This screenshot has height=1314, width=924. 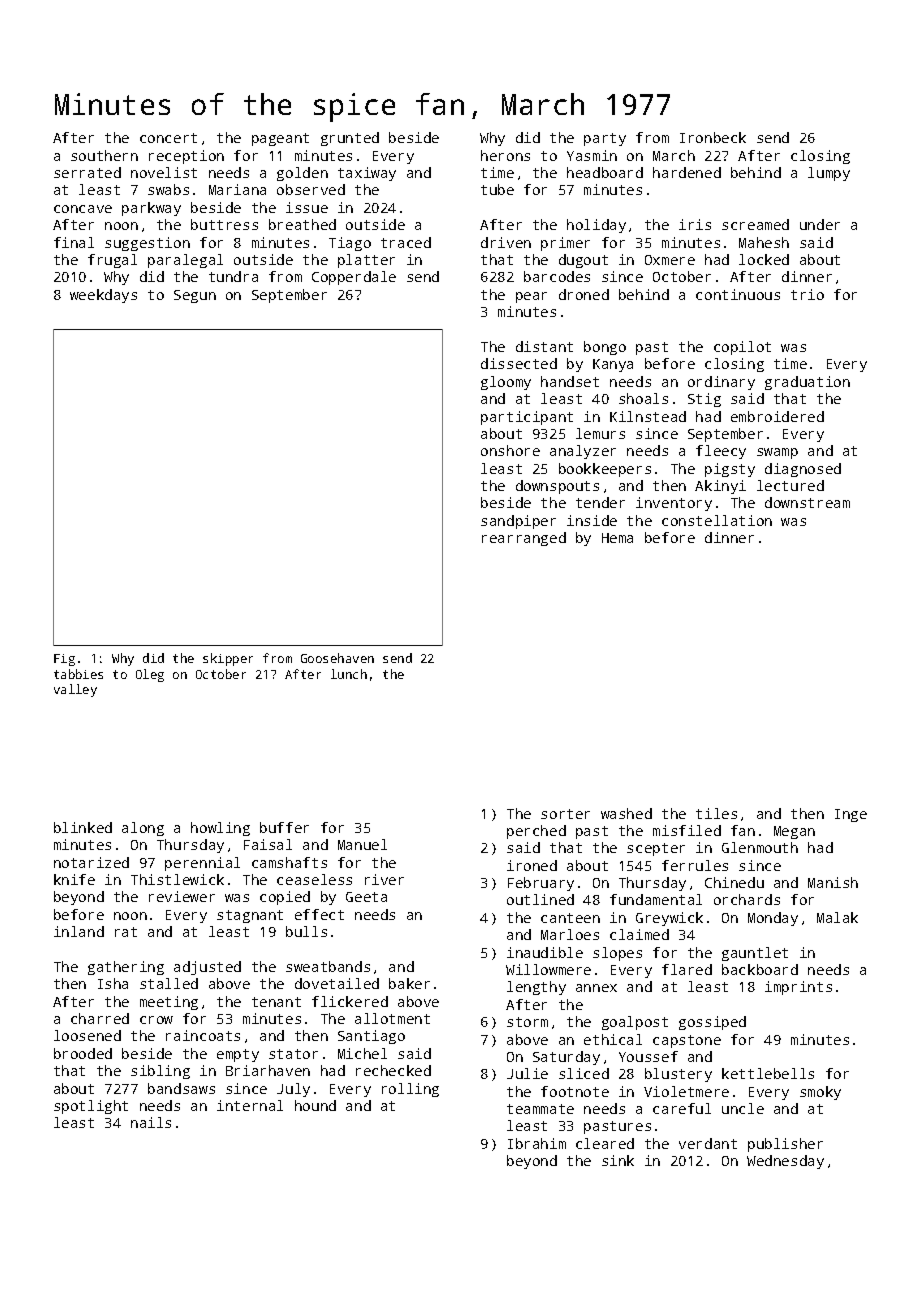 I want to click on southern, so click(x=104, y=155).
